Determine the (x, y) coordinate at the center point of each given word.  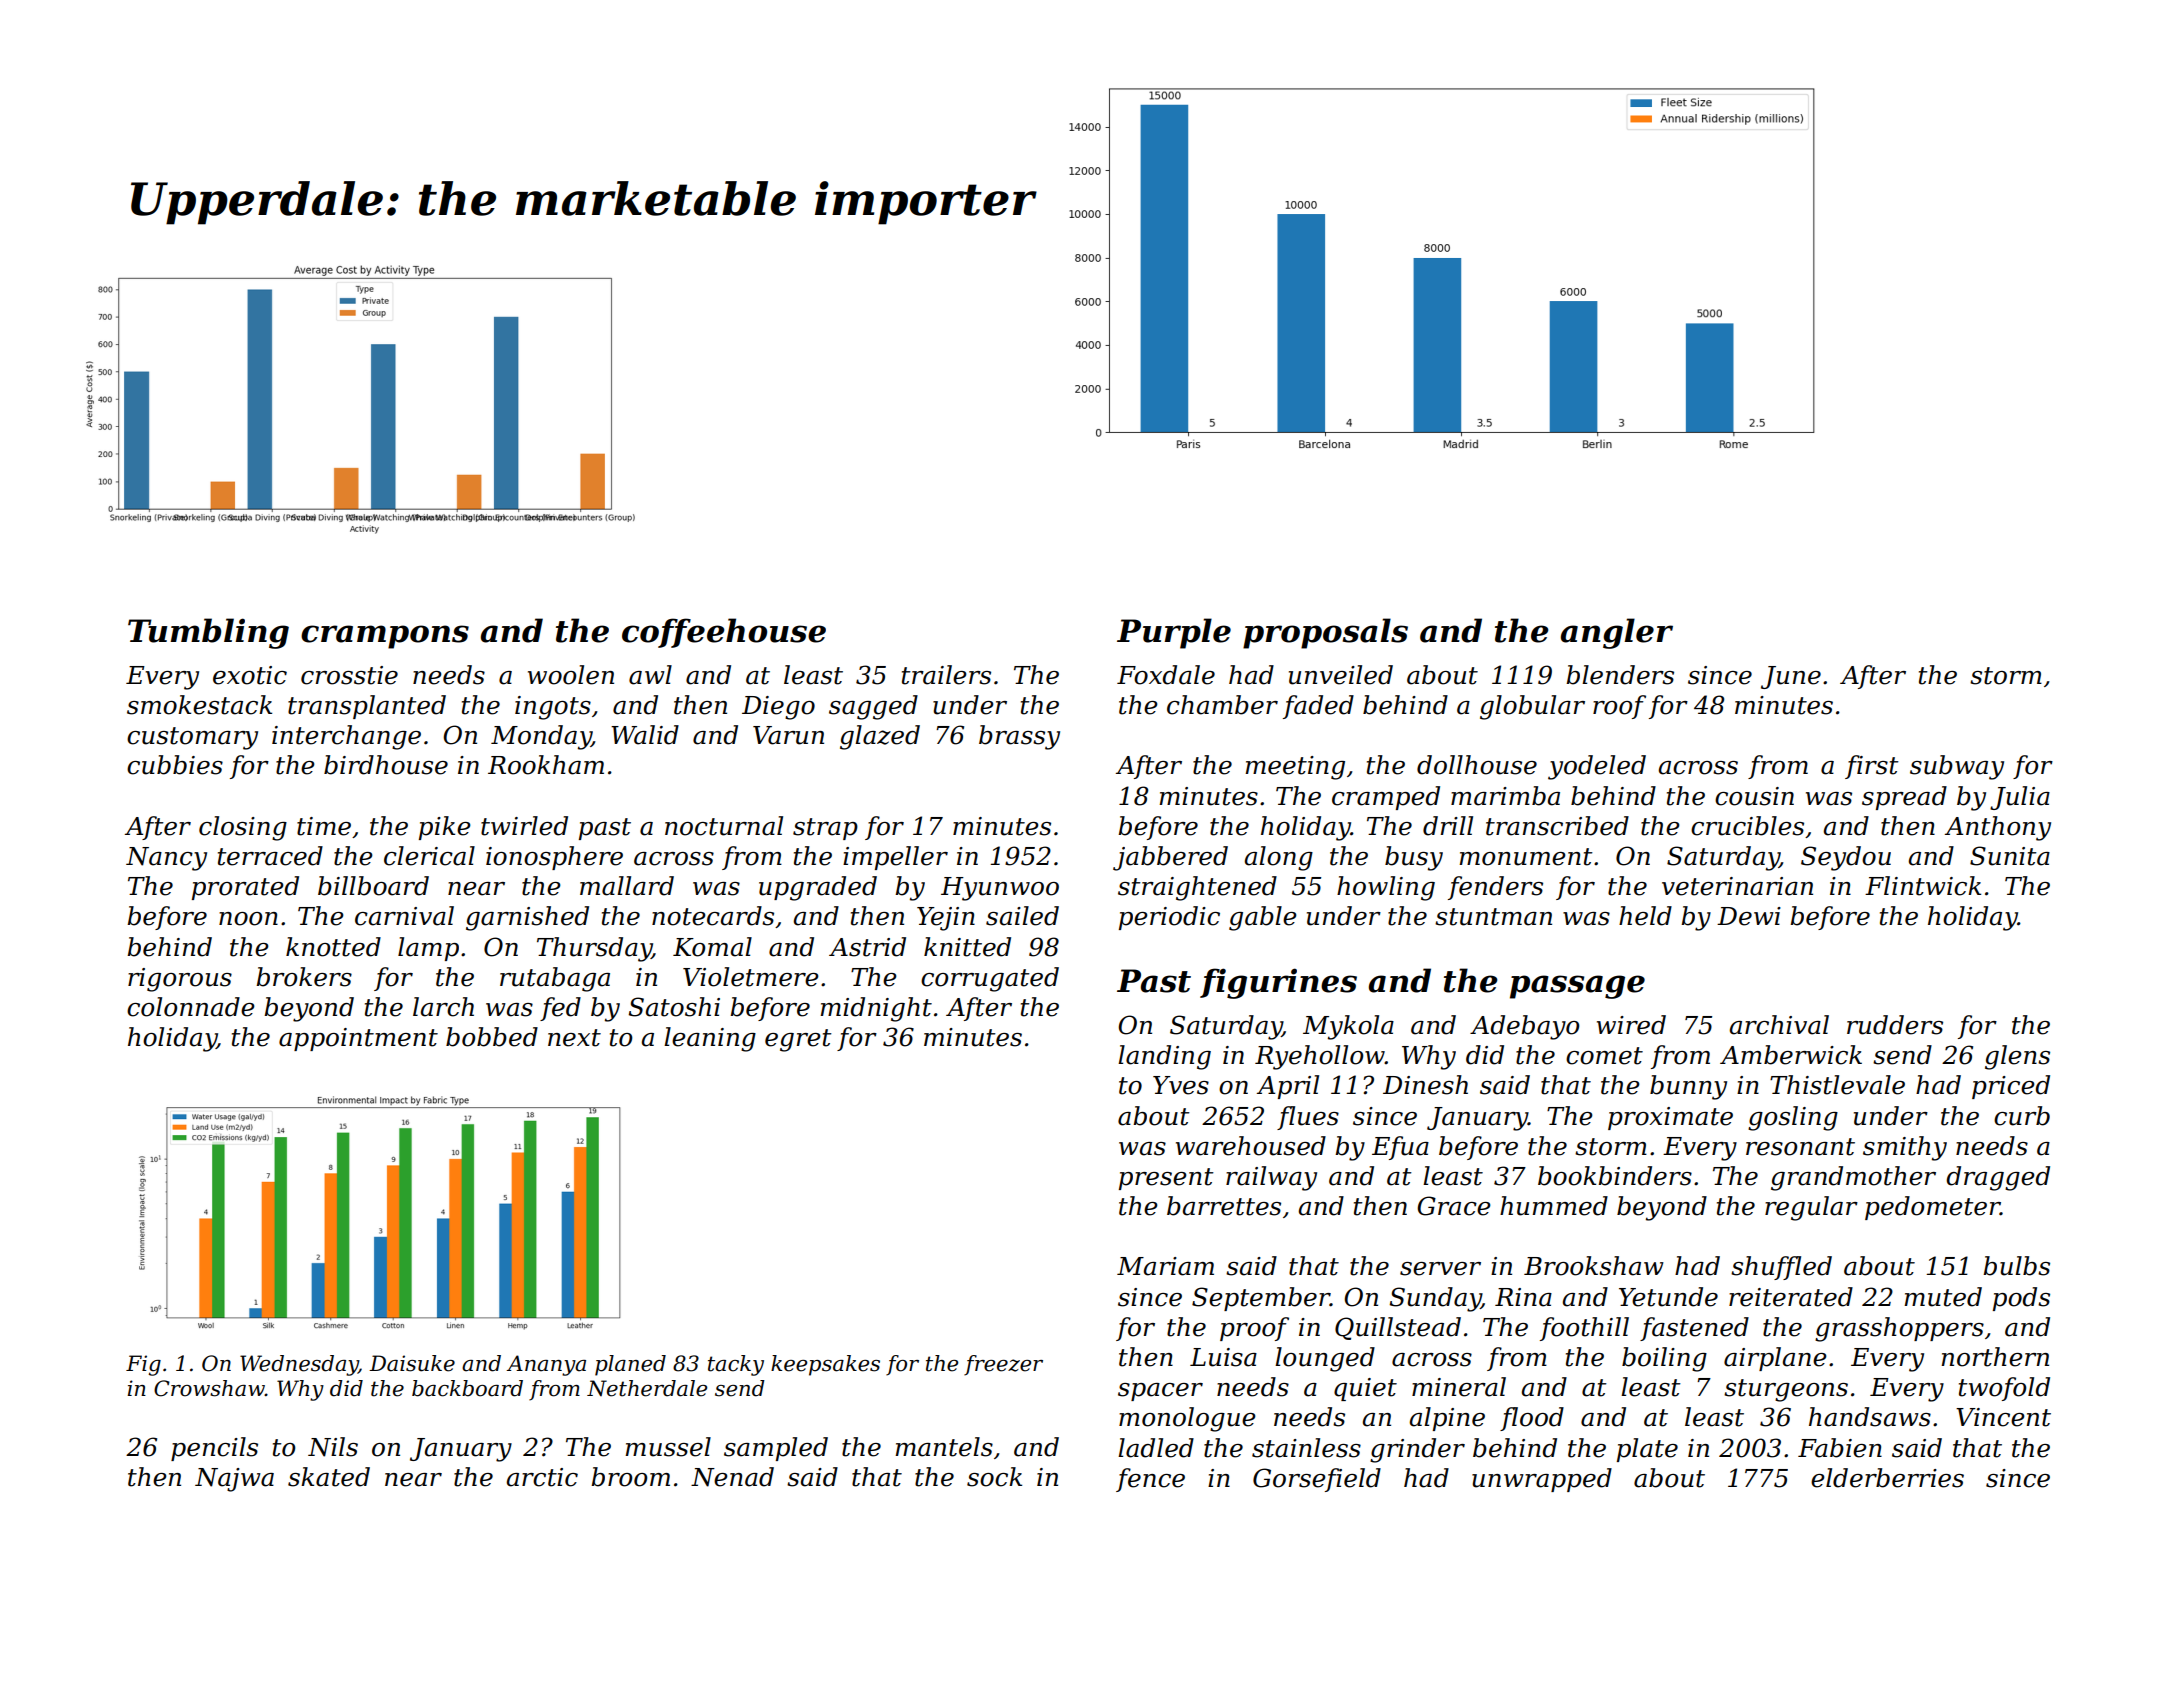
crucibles (1747, 826)
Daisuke (412, 1363)
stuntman (1493, 917)
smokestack (199, 705)
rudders (1895, 1025)
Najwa (234, 1480)
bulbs (2016, 1266)
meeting (1295, 768)
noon (248, 919)
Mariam (1165, 1266)
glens (2017, 1057)
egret (798, 1040)
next (574, 1038)
